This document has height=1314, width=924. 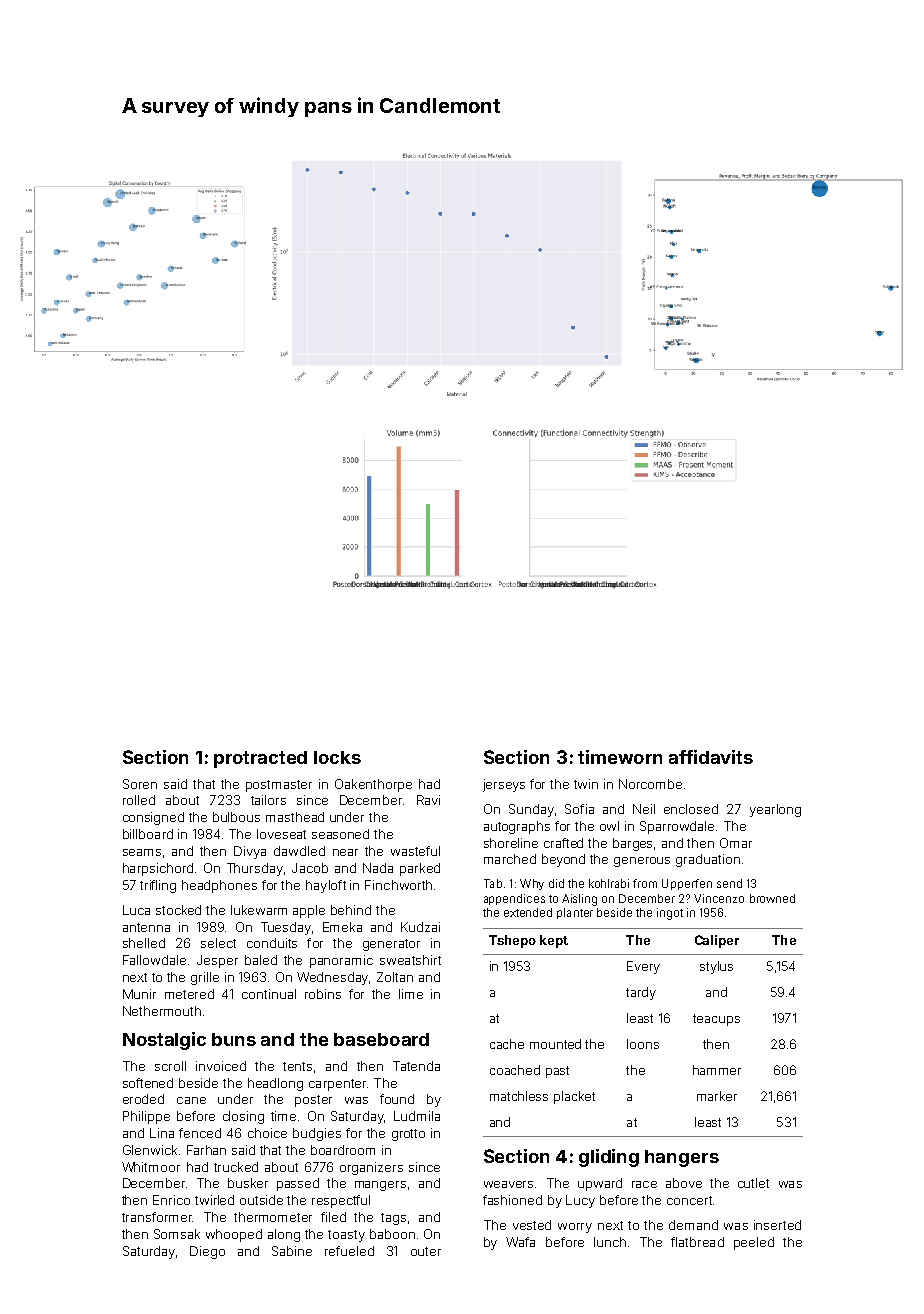 What do you see at coordinates (574, 1097) in the document?
I see `placket` at bounding box center [574, 1097].
